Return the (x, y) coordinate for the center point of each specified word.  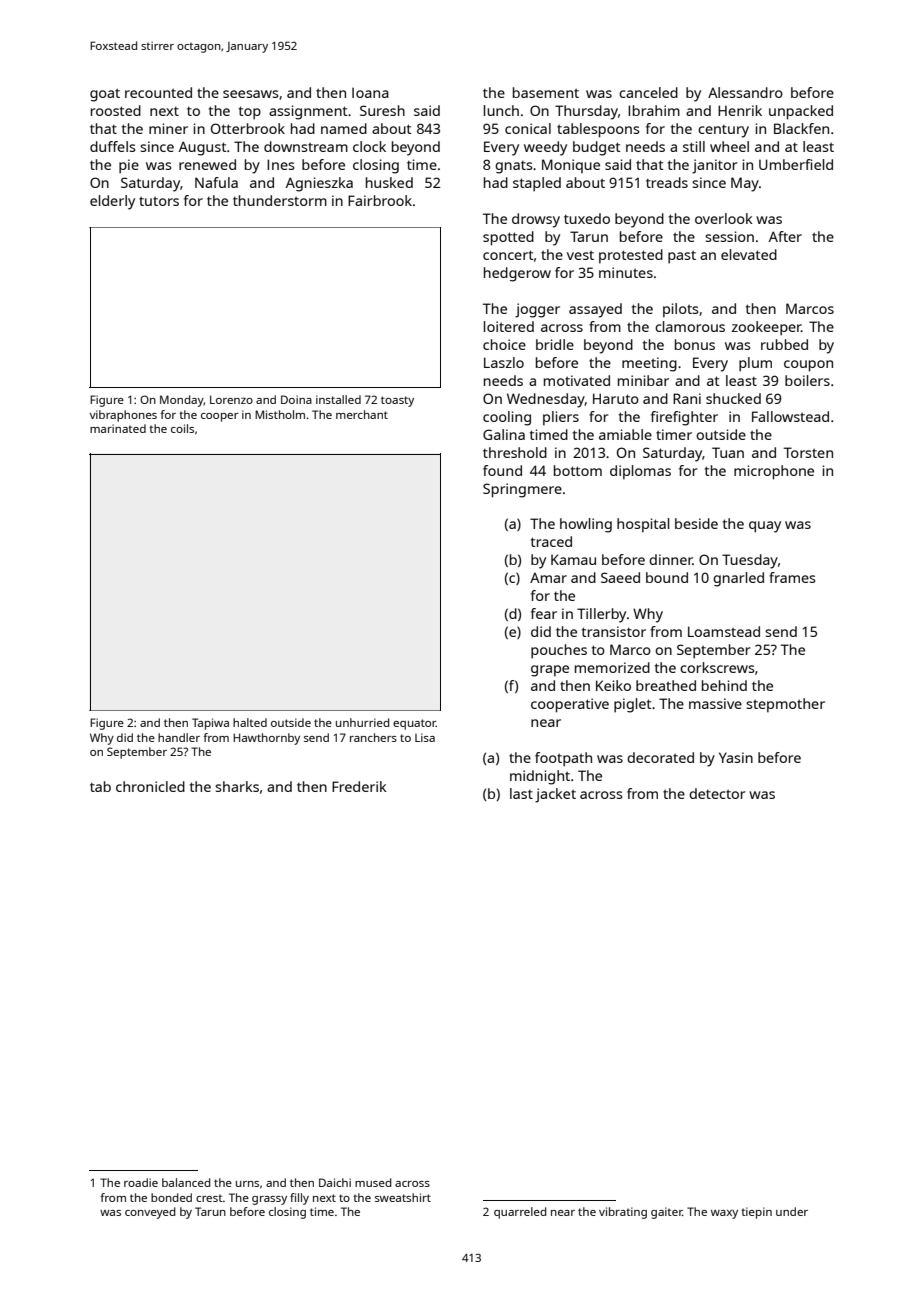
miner (168, 128)
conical (528, 128)
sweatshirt (403, 1197)
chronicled (150, 786)
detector (717, 793)
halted (250, 722)
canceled (648, 92)
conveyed (150, 1213)
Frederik (359, 786)
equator (414, 724)
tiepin (756, 1213)
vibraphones (123, 416)
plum (755, 364)
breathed (666, 685)
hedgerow (517, 274)
